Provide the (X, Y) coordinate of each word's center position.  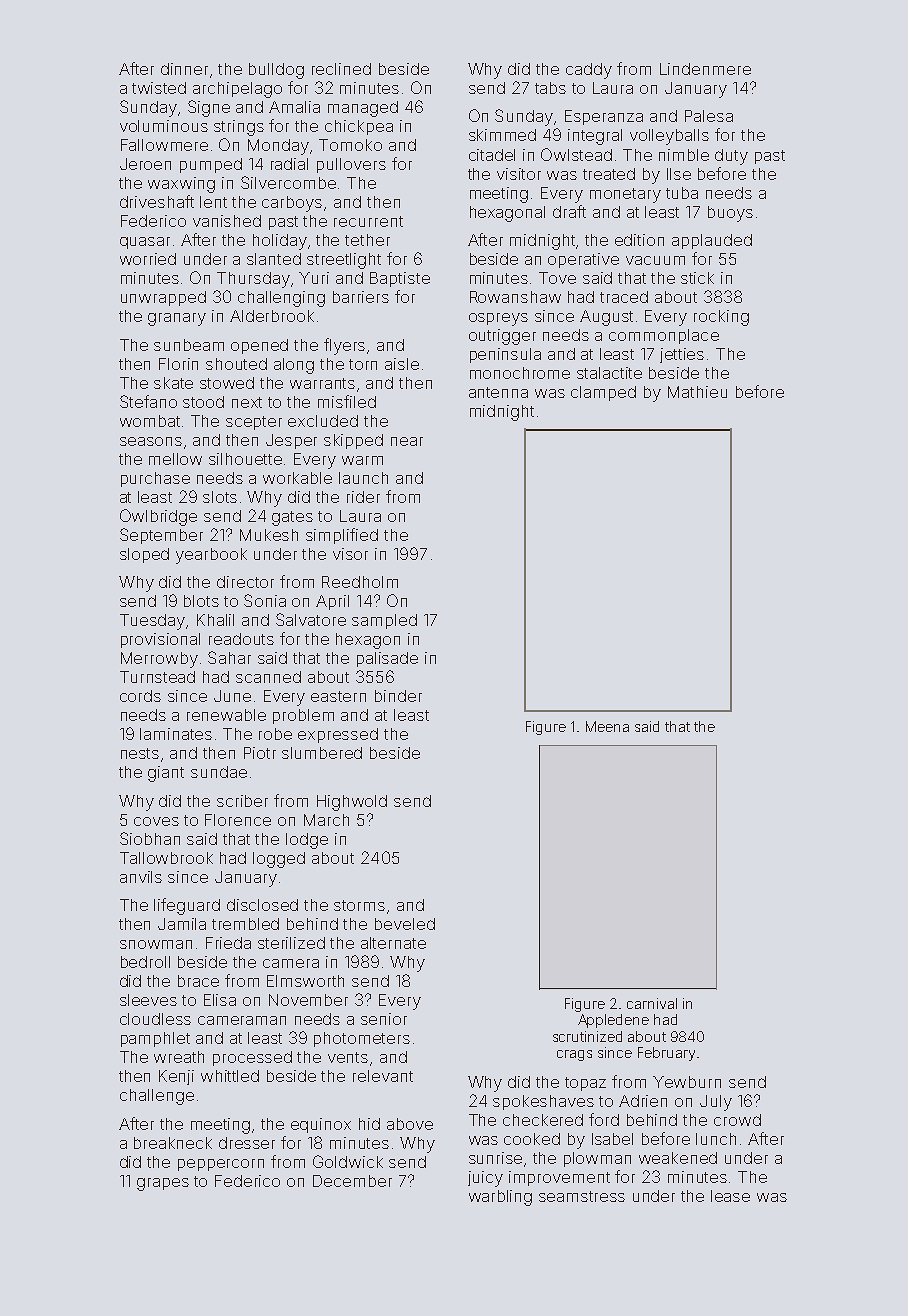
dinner (184, 69)
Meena (607, 726)
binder (398, 696)
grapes (163, 1184)
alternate (393, 943)
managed (363, 109)
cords (140, 696)
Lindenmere (705, 69)
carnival (652, 1003)
